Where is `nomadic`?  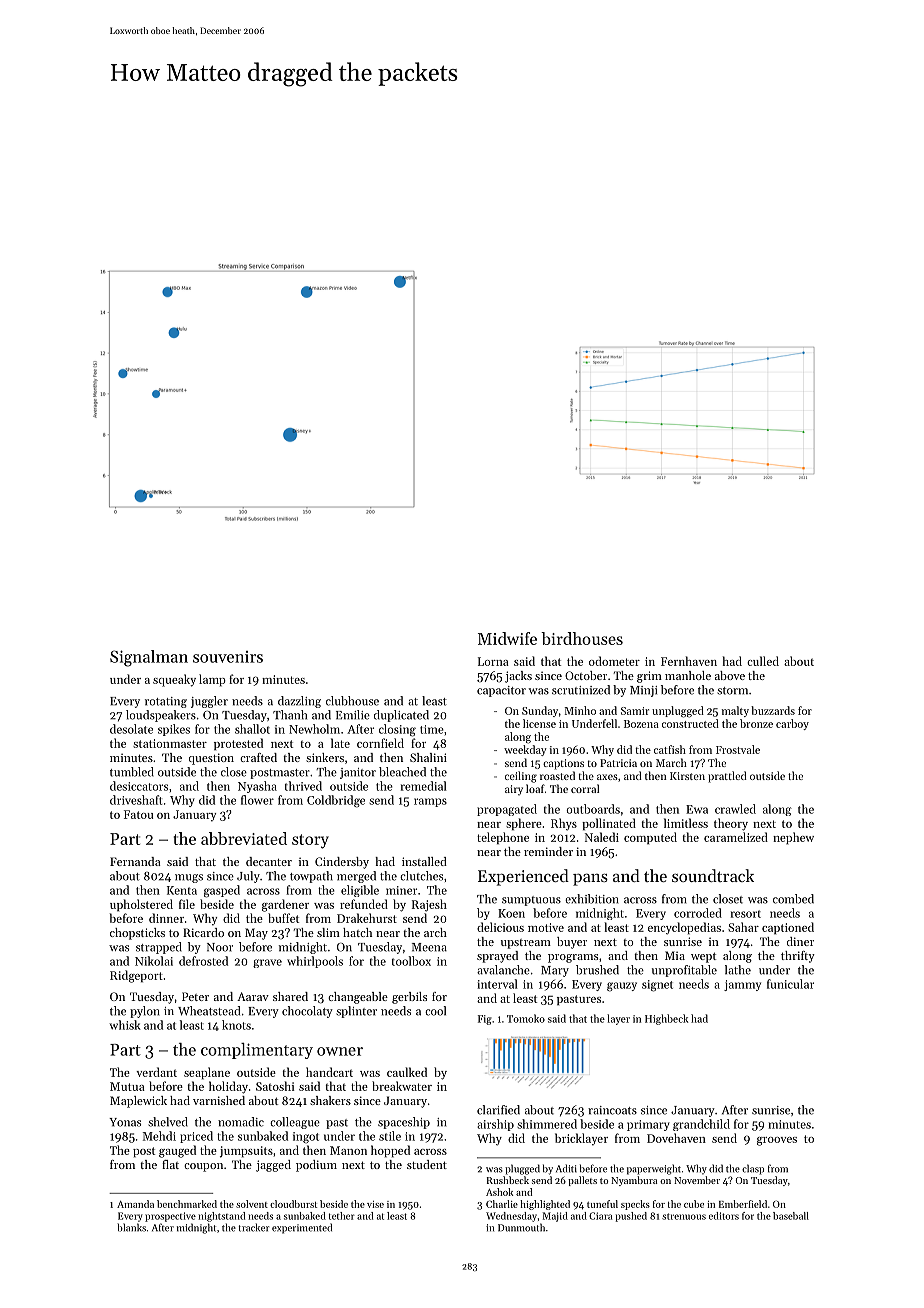 nomadic is located at coordinates (241, 1122).
